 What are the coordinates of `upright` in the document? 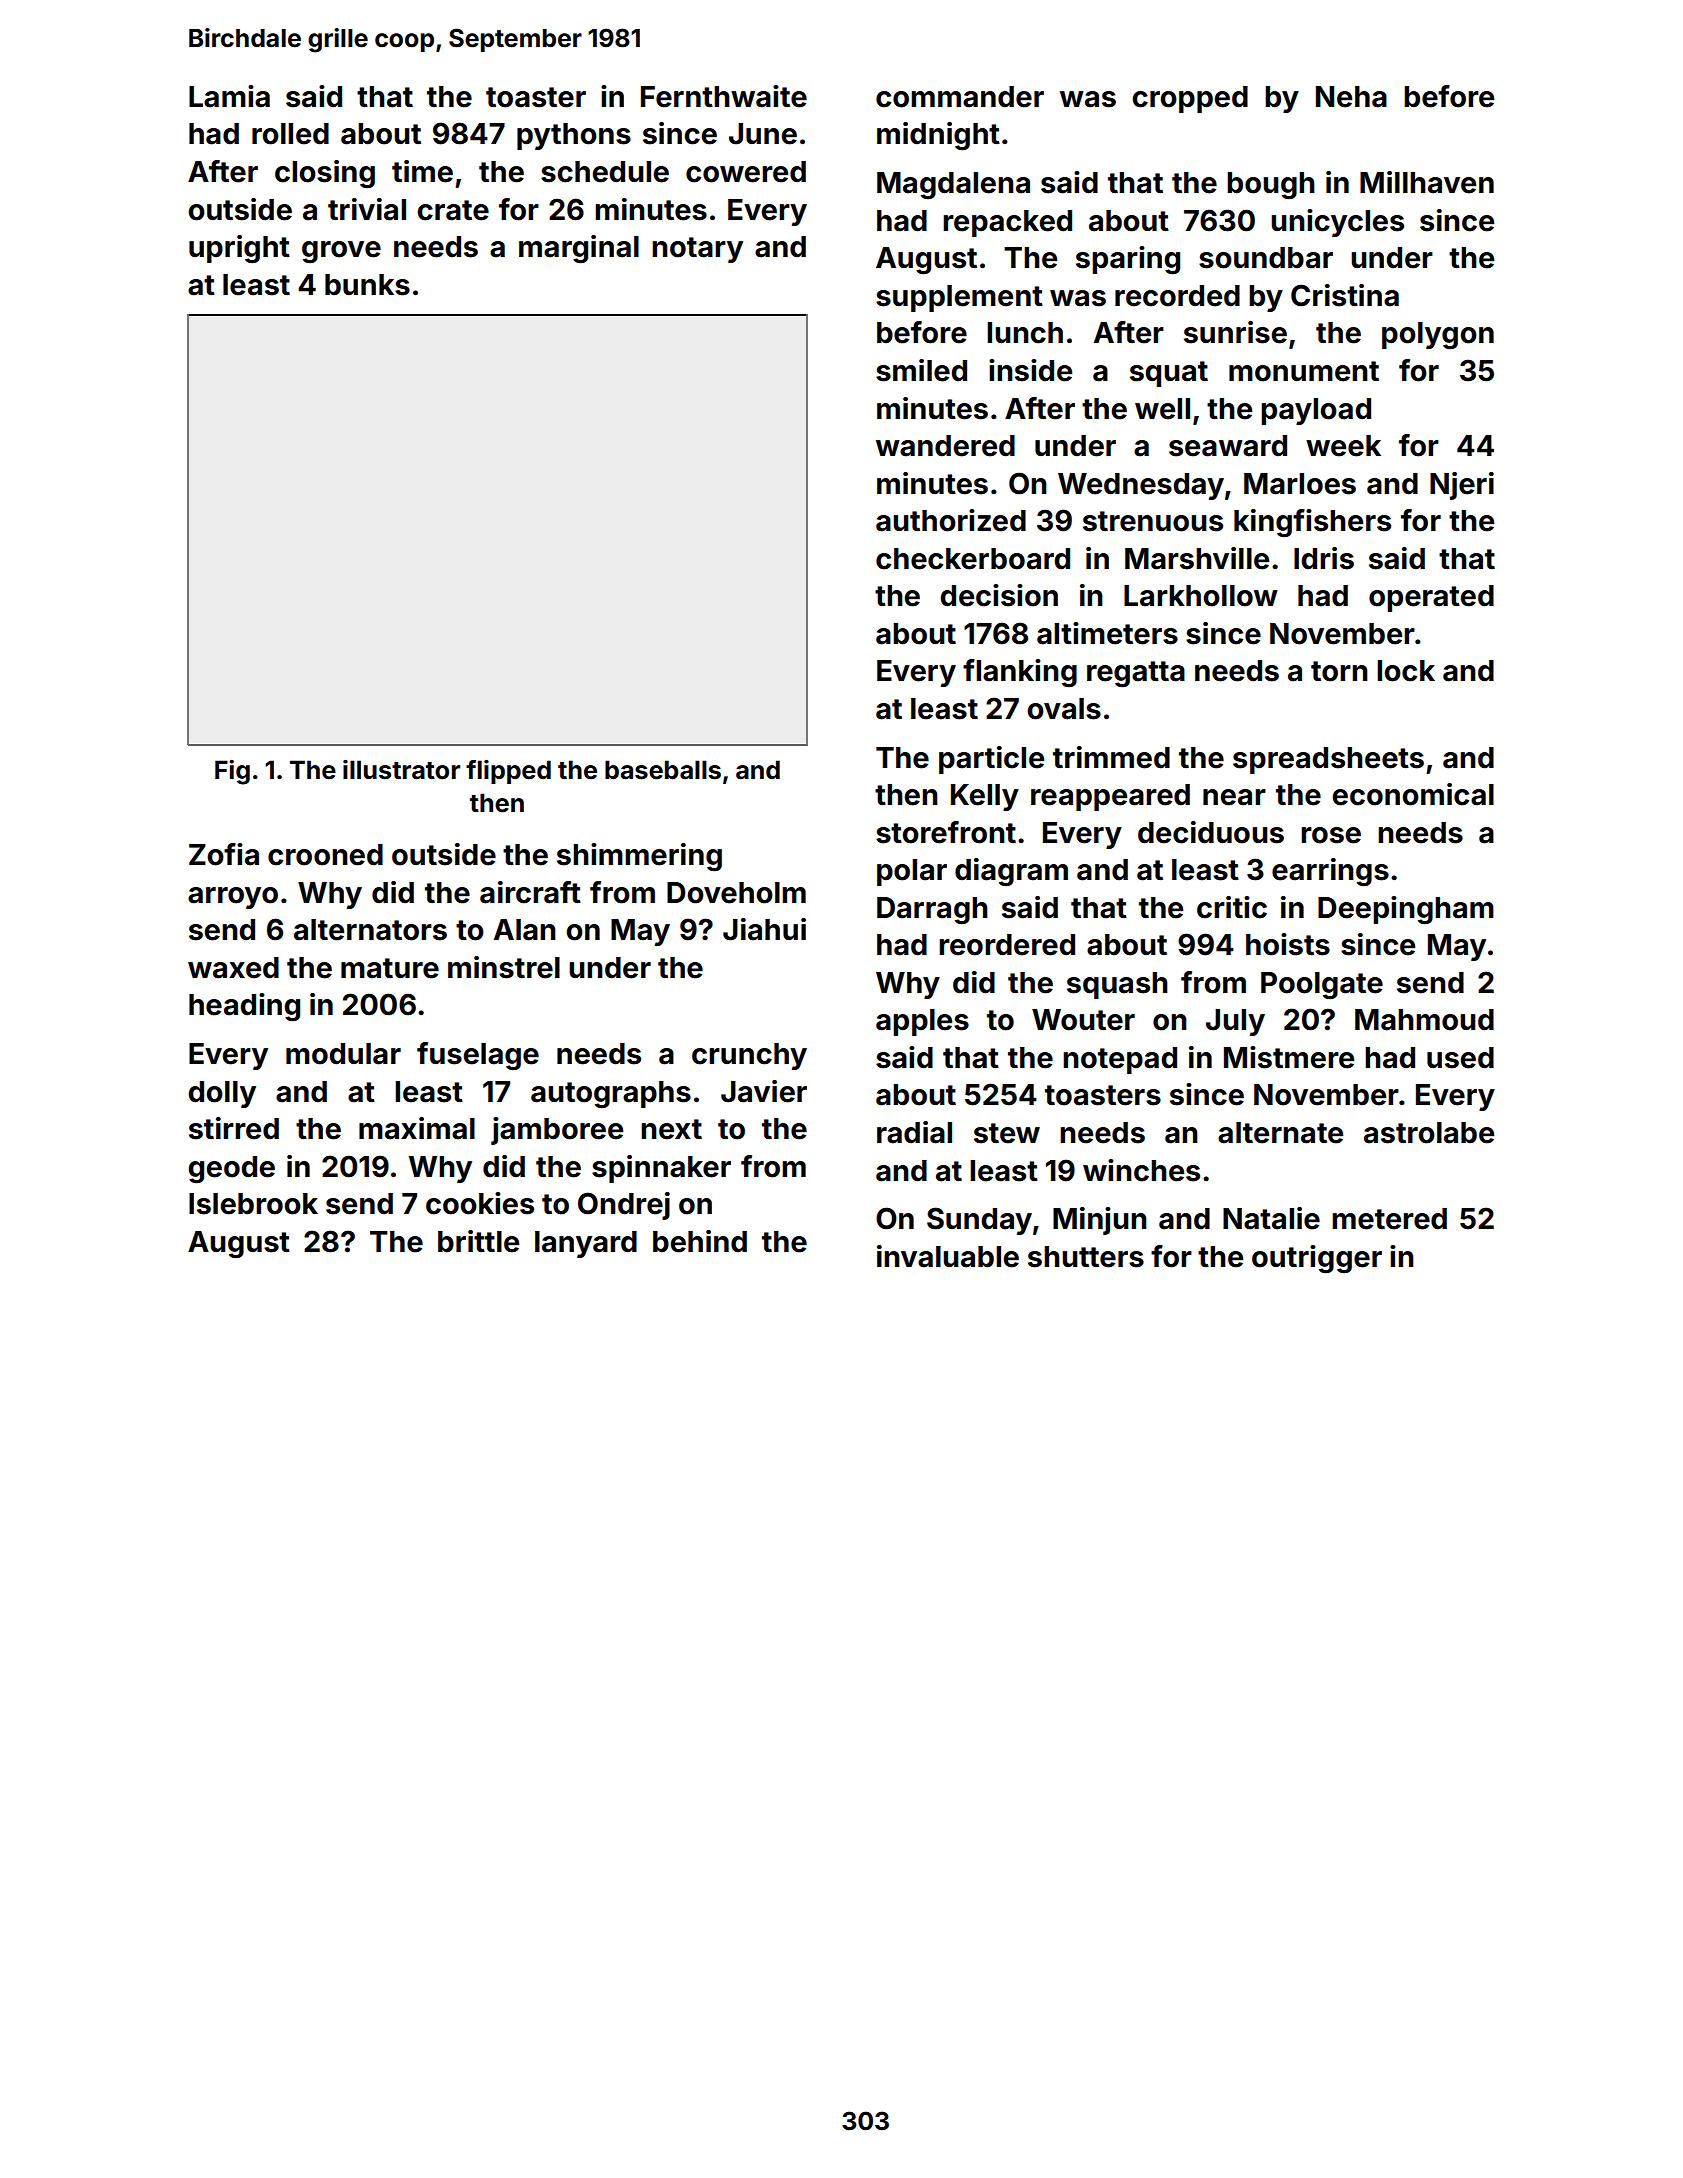 It's located at (239, 249).
